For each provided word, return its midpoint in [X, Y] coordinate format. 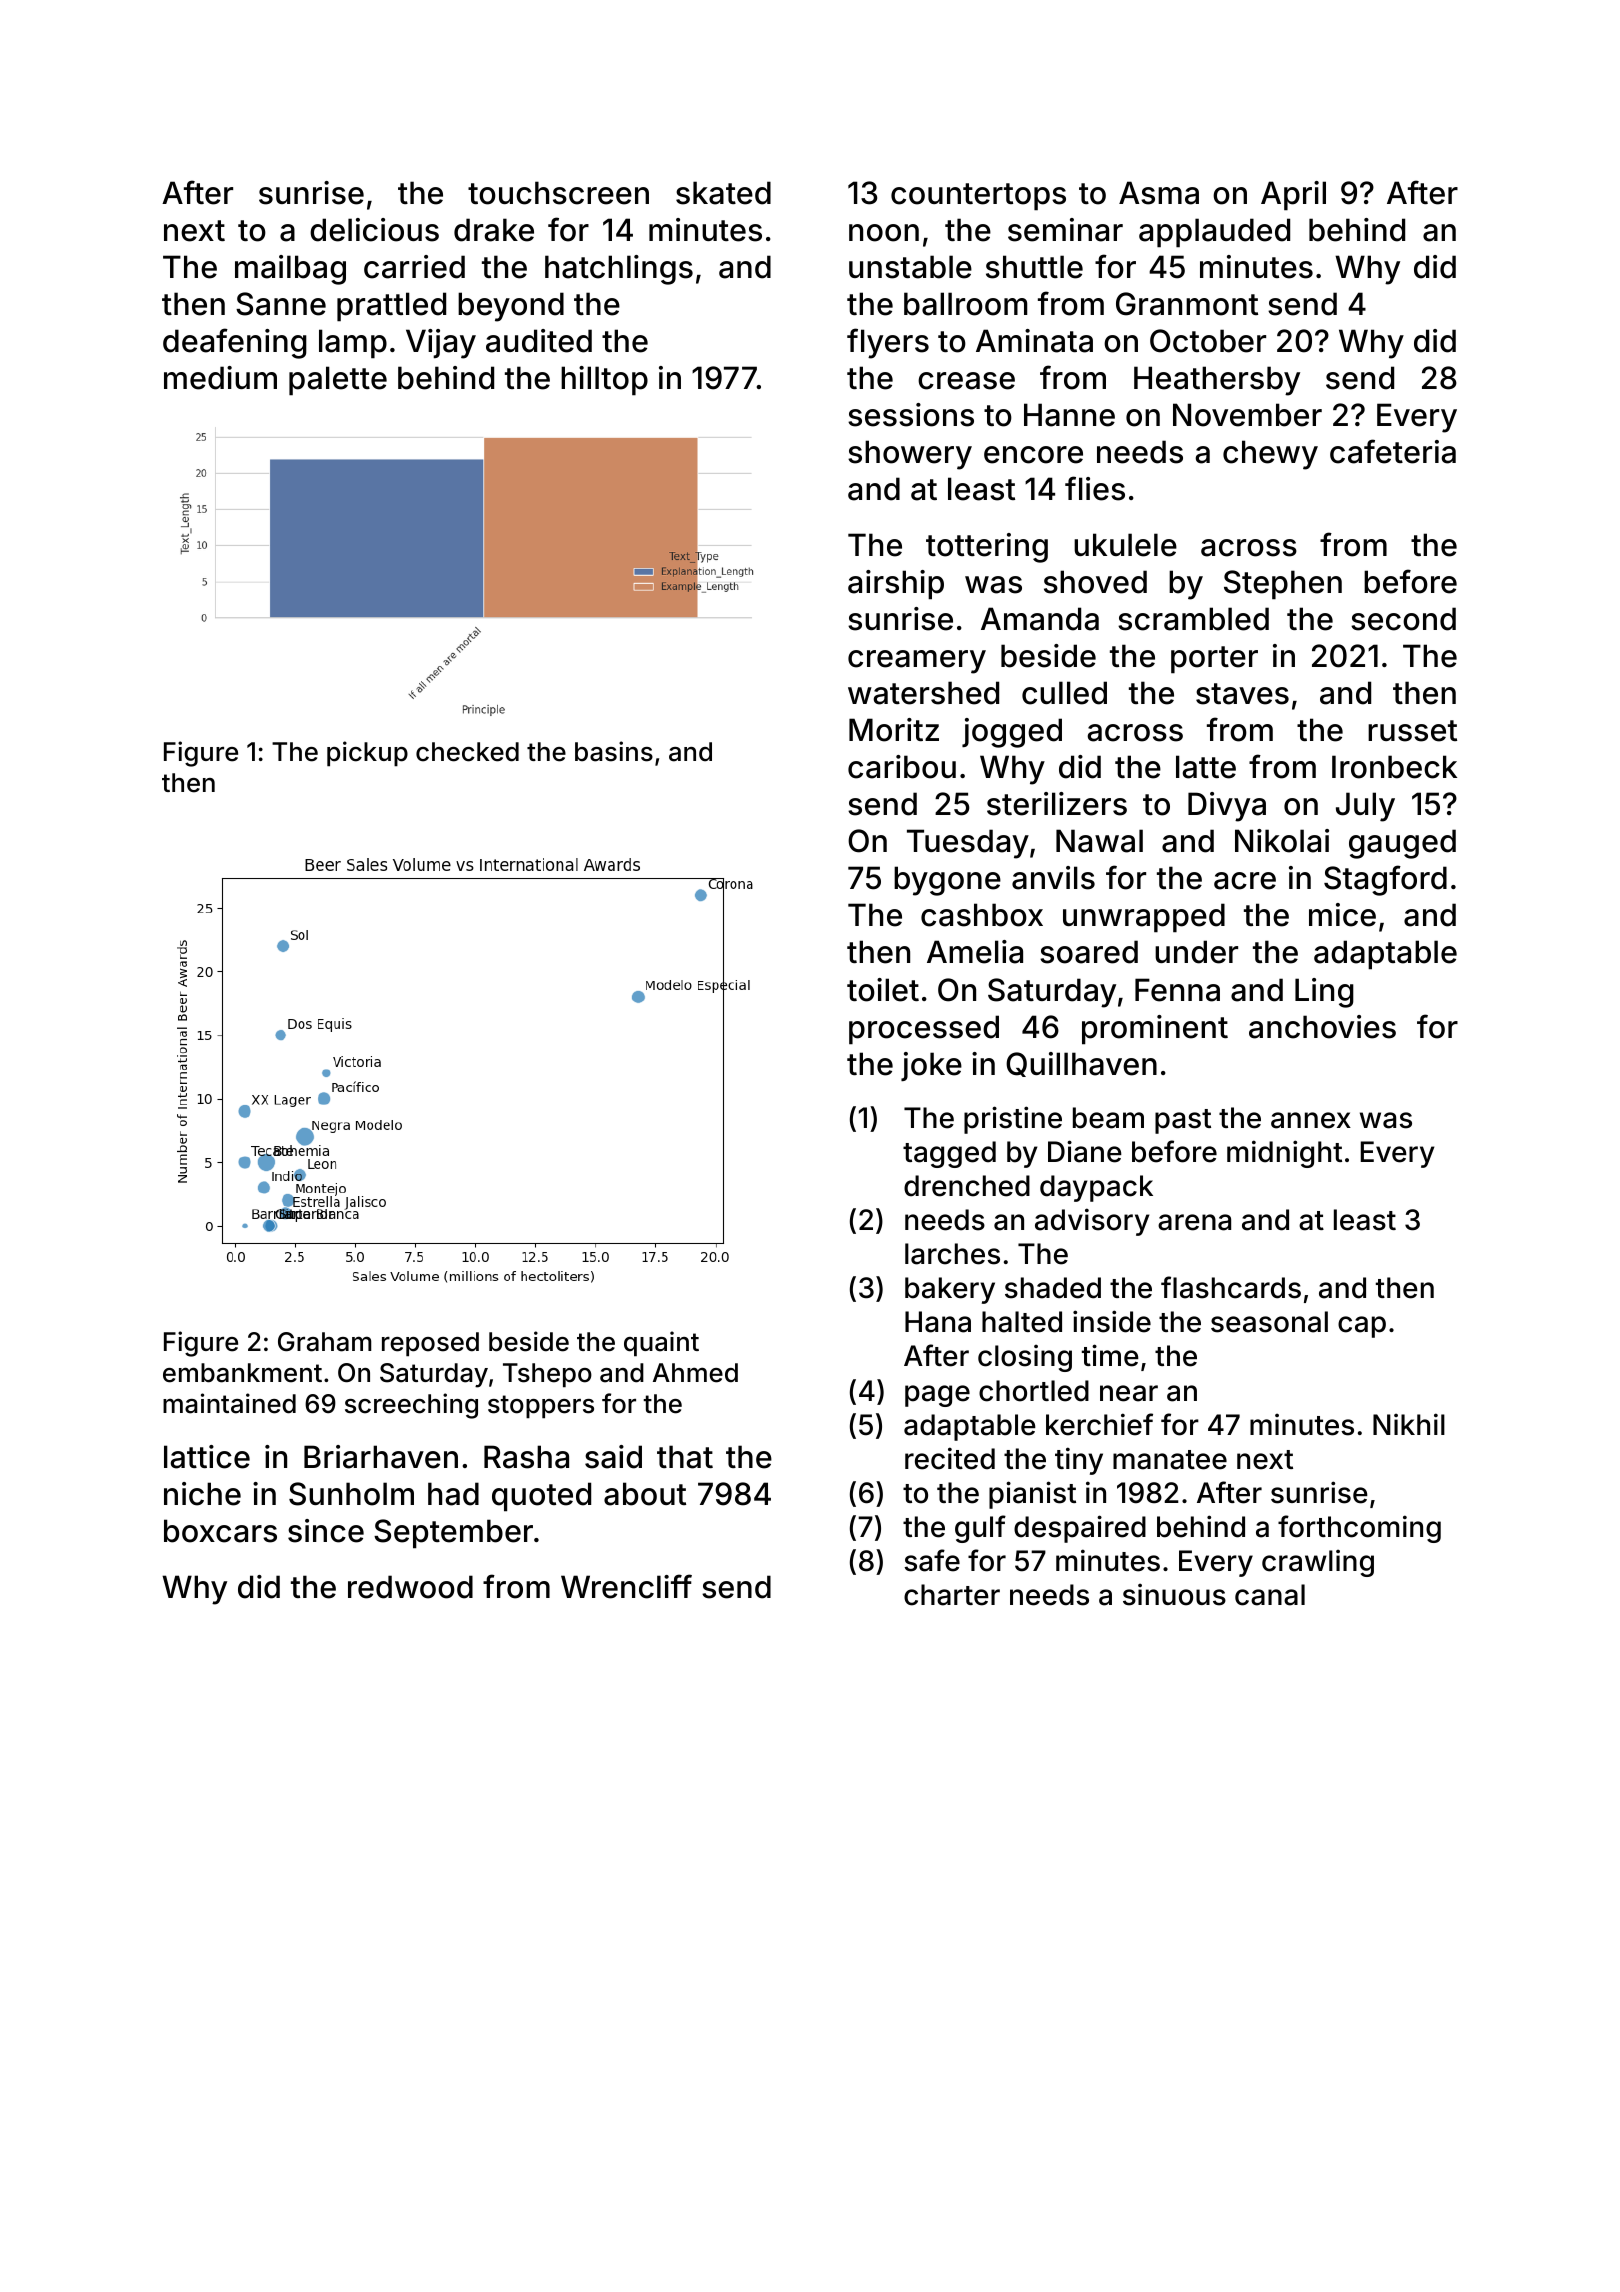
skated [723, 193]
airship [896, 585]
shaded [1053, 1288]
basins [614, 751]
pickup [367, 754]
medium [220, 378]
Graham [324, 1342]
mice [1342, 915]
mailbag [290, 270]
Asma [1159, 193]
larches [952, 1254]
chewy [1270, 455]
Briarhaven [381, 1457]
